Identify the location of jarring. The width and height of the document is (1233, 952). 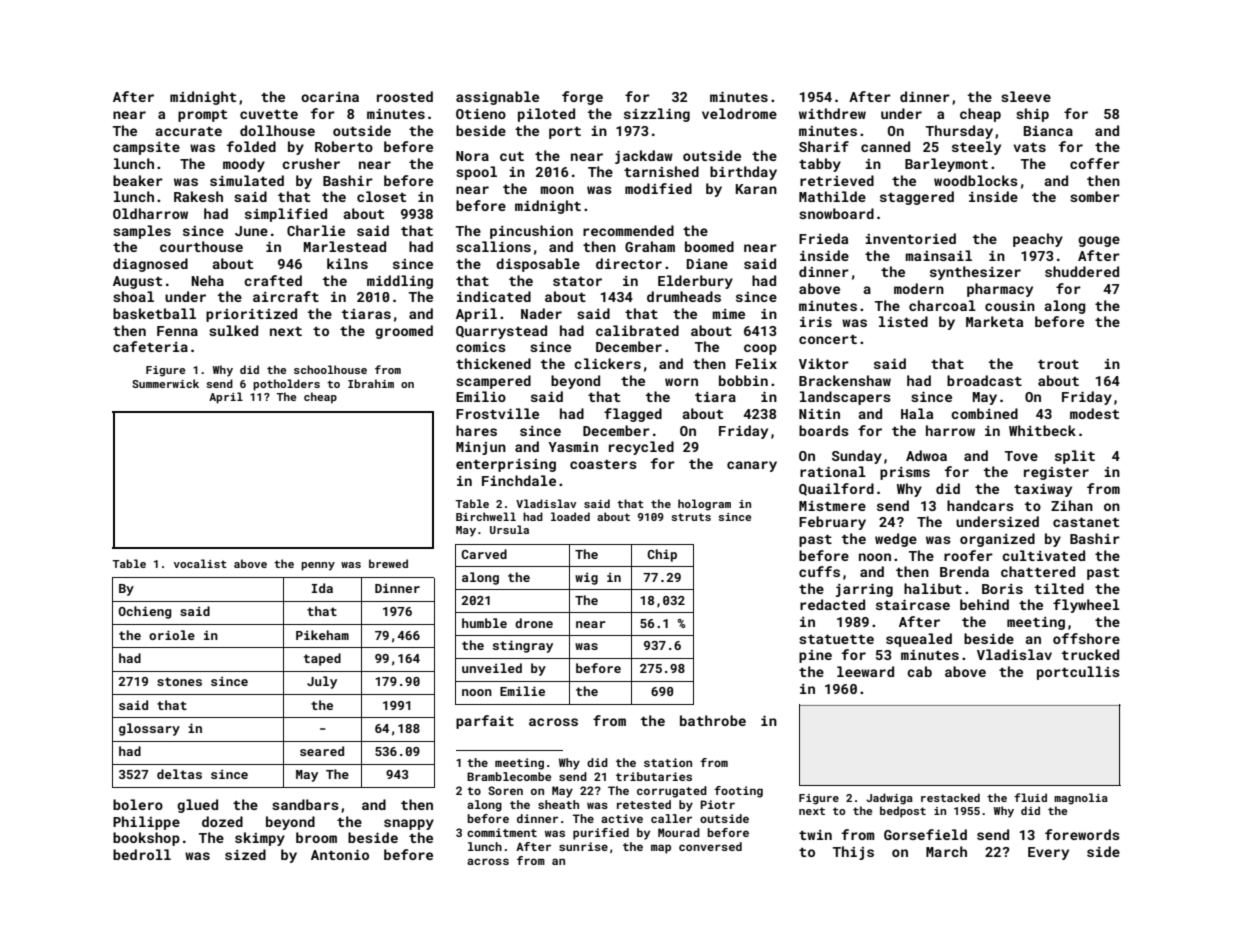
(864, 590).
